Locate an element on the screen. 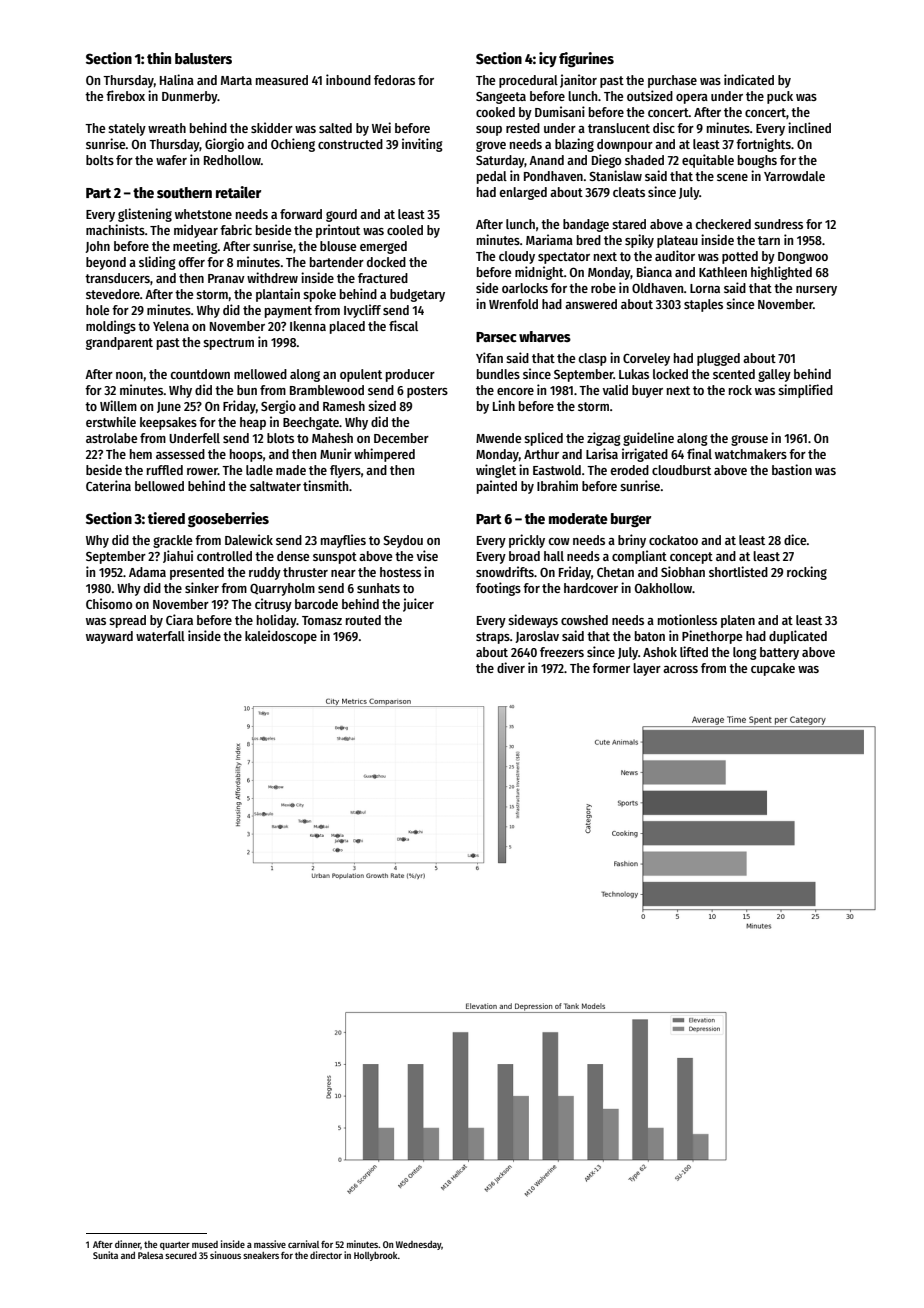  sneakers is located at coordinates (261, 1255).
